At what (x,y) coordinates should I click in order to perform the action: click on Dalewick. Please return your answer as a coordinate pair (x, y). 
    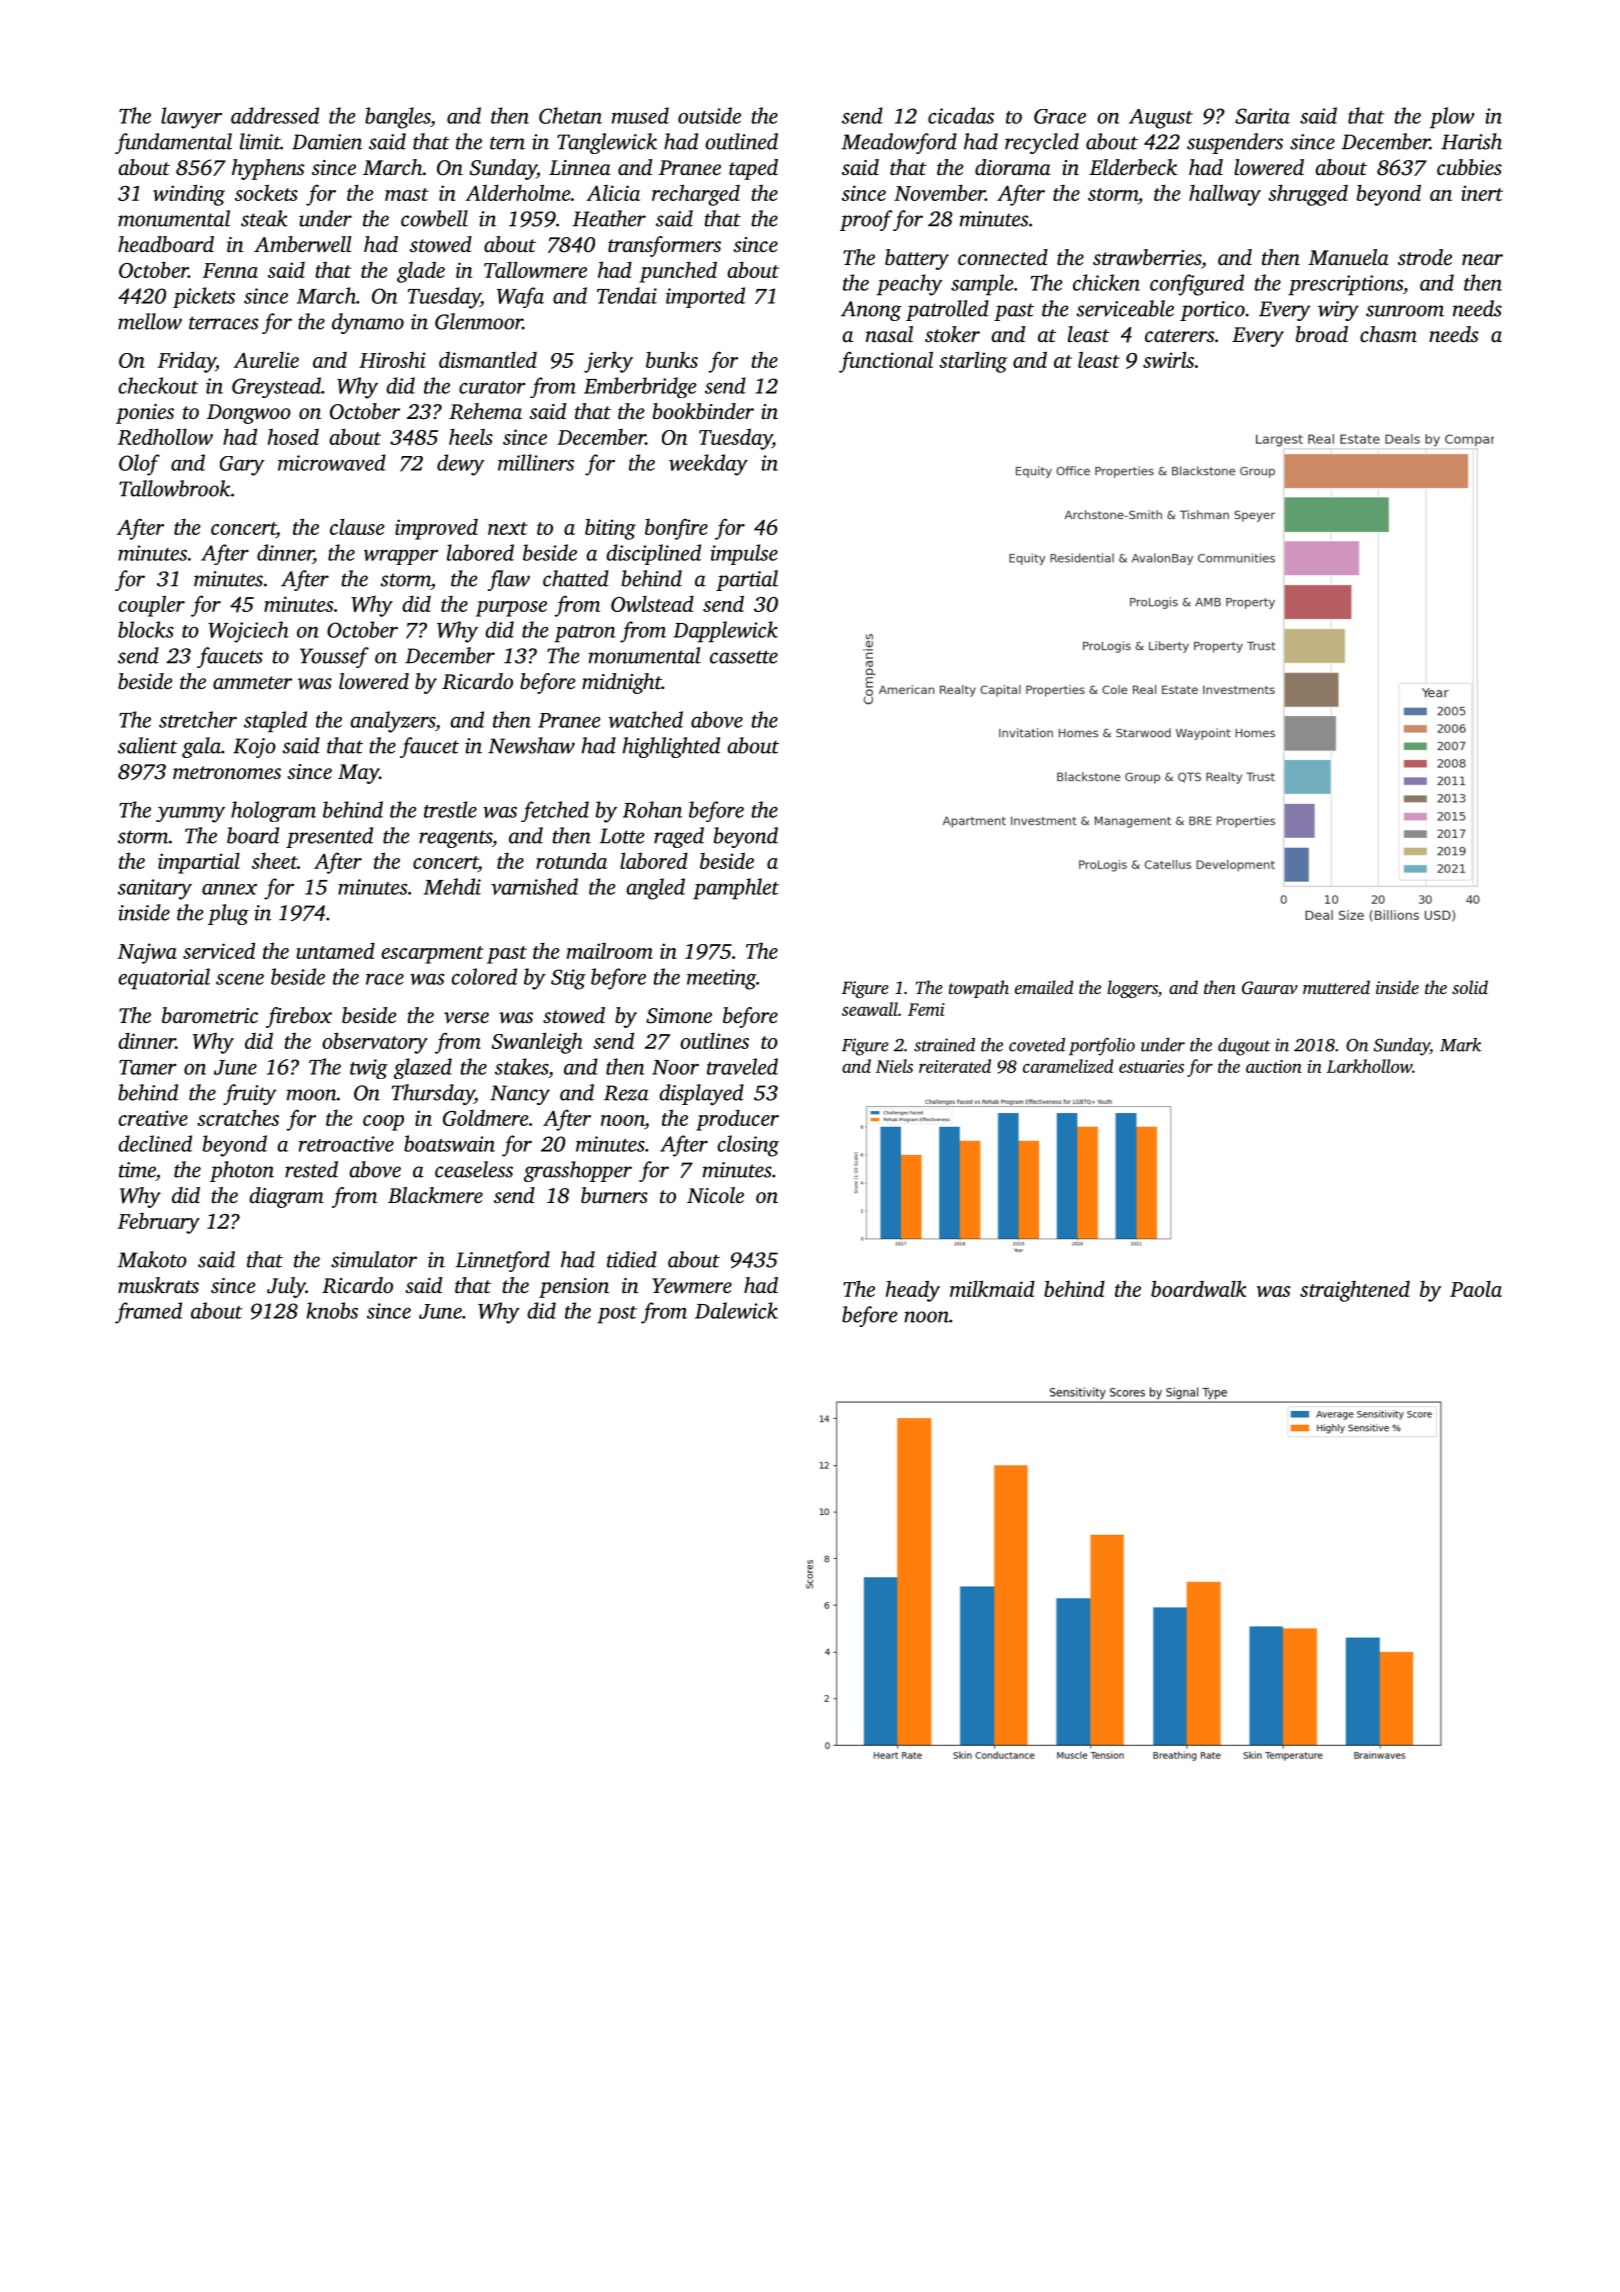
    Looking at the image, I should click on (736, 1310).
